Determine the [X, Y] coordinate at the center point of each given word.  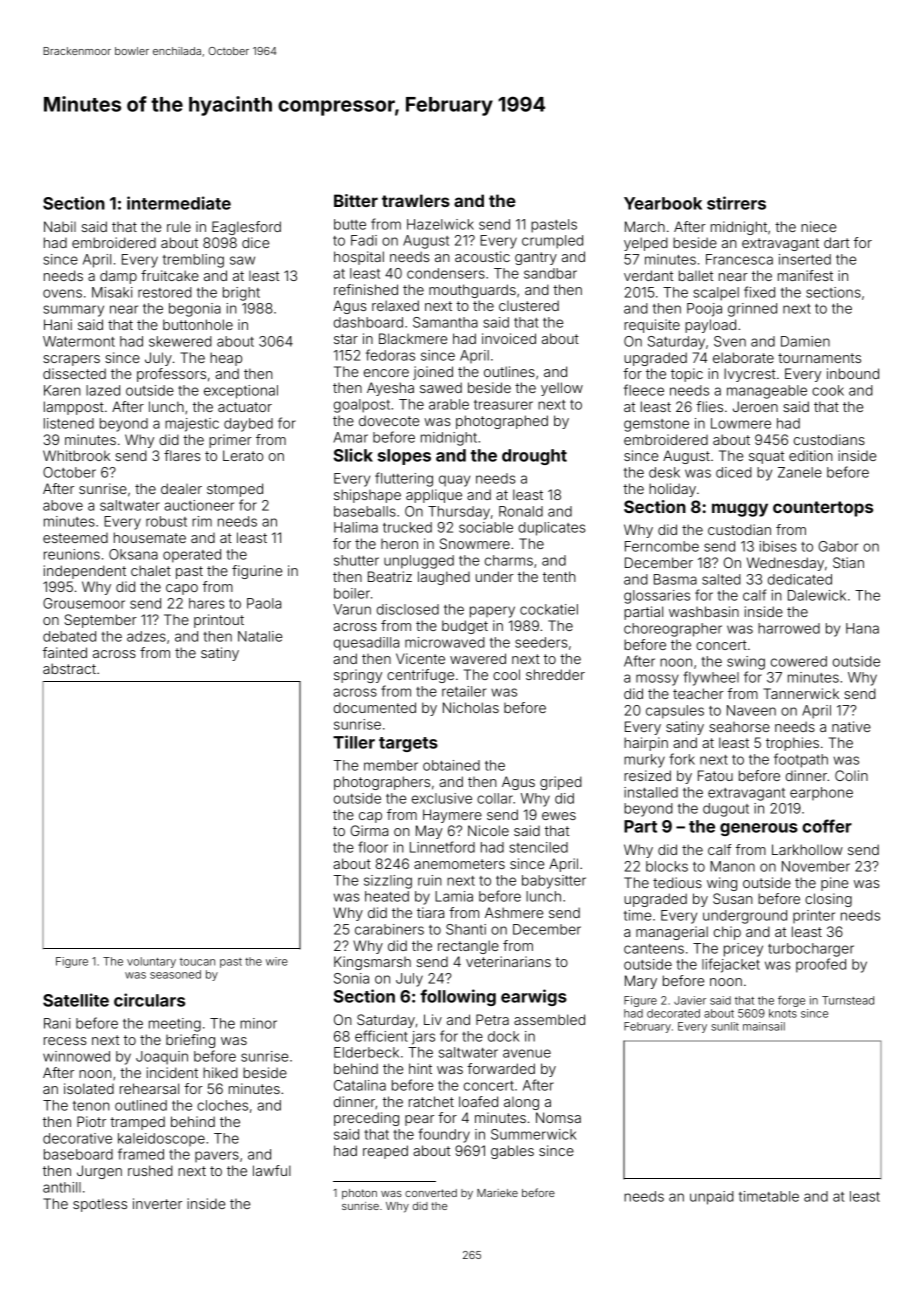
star [346, 339]
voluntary [151, 962]
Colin [851, 775]
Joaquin [162, 1058]
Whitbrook [76, 455]
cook [828, 390]
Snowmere [475, 543]
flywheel [711, 678]
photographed [502, 422]
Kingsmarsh [372, 963]
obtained [451, 765]
